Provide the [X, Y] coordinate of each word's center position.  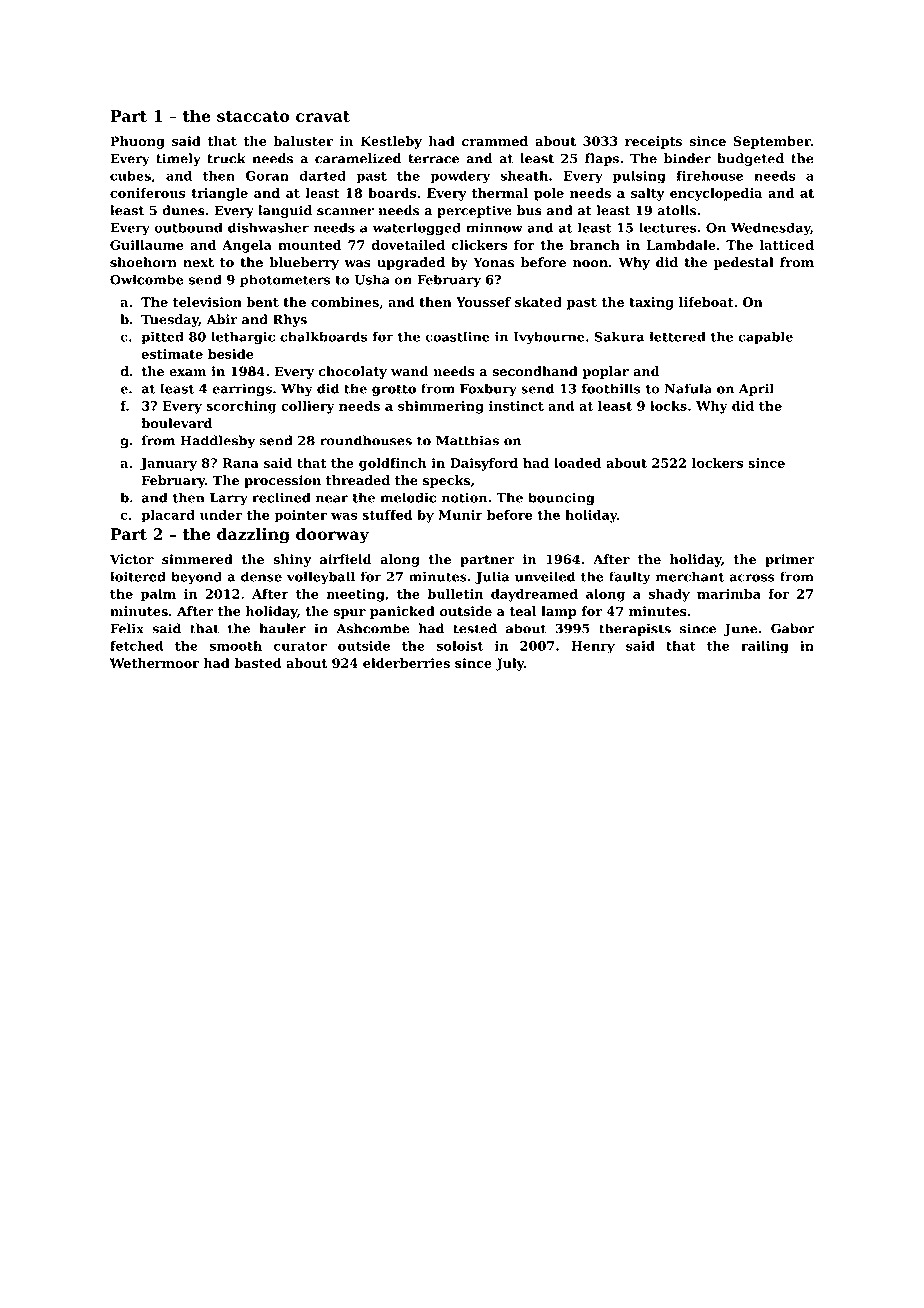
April [756, 389]
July [509, 664]
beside [230, 354]
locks [668, 406]
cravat [323, 116]
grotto [394, 390]
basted [258, 663]
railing [765, 647]
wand [410, 371]
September [772, 142]
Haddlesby [218, 441]
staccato [253, 116]
